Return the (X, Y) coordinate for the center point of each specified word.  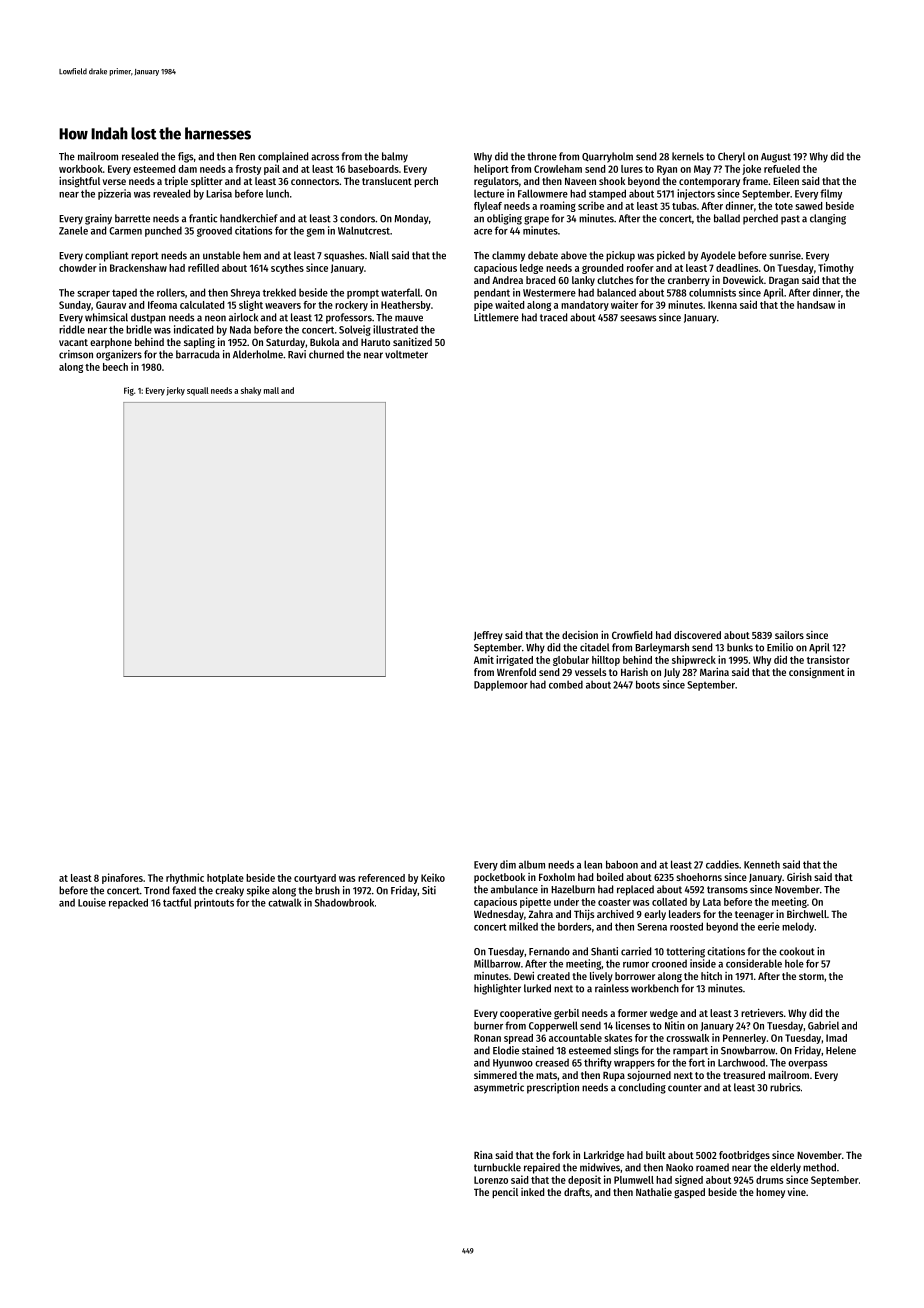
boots (648, 684)
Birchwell (807, 914)
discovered (697, 635)
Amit (484, 659)
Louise (92, 902)
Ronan (487, 1038)
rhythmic (185, 878)
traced (553, 317)
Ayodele (718, 256)
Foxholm (557, 877)
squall (198, 391)
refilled (203, 267)
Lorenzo (491, 1180)
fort (697, 1062)
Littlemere (496, 317)
